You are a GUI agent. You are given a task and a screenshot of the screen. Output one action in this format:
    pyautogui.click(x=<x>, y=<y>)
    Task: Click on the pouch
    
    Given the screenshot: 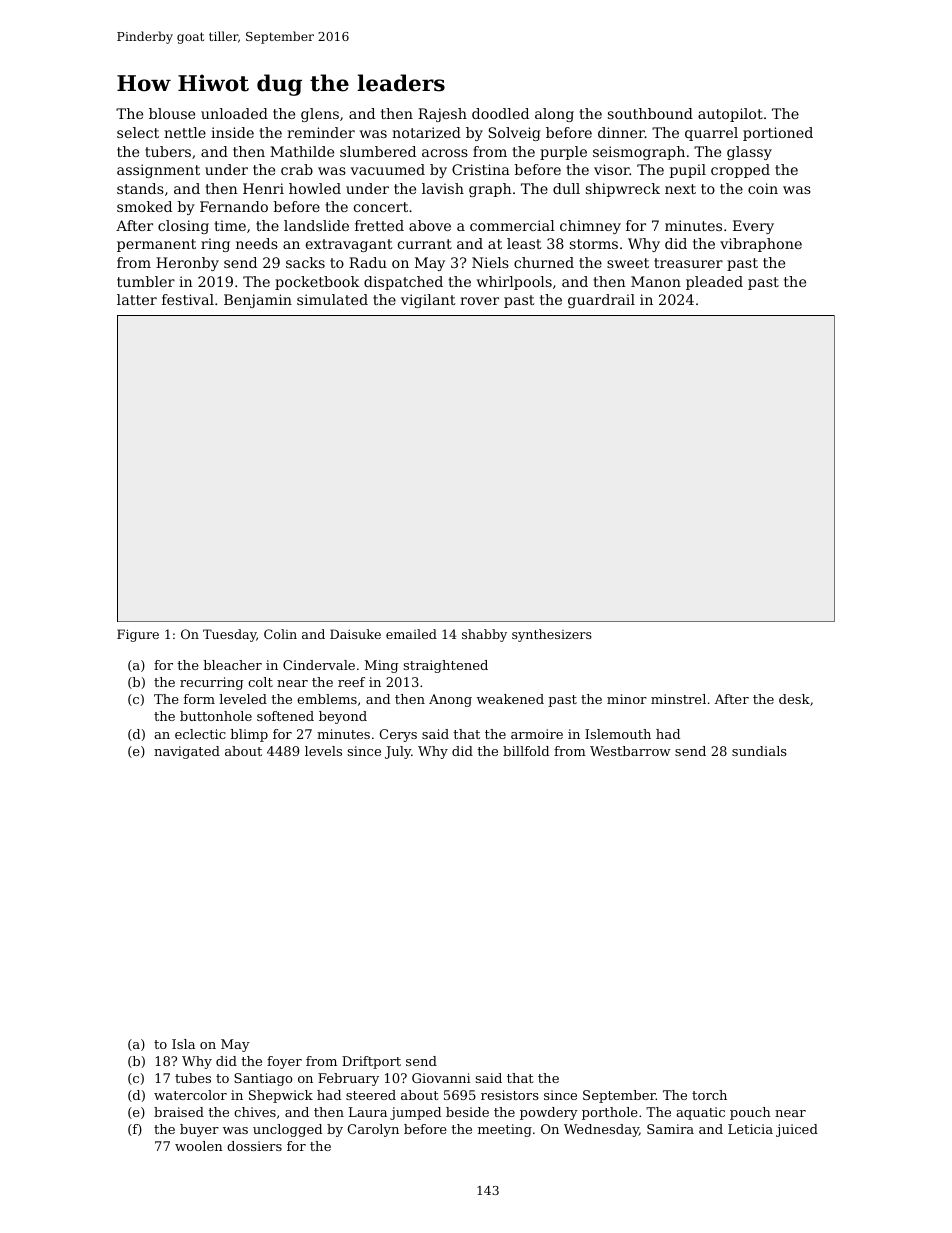 What is the action you would take?
    pyautogui.click(x=750, y=1113)
